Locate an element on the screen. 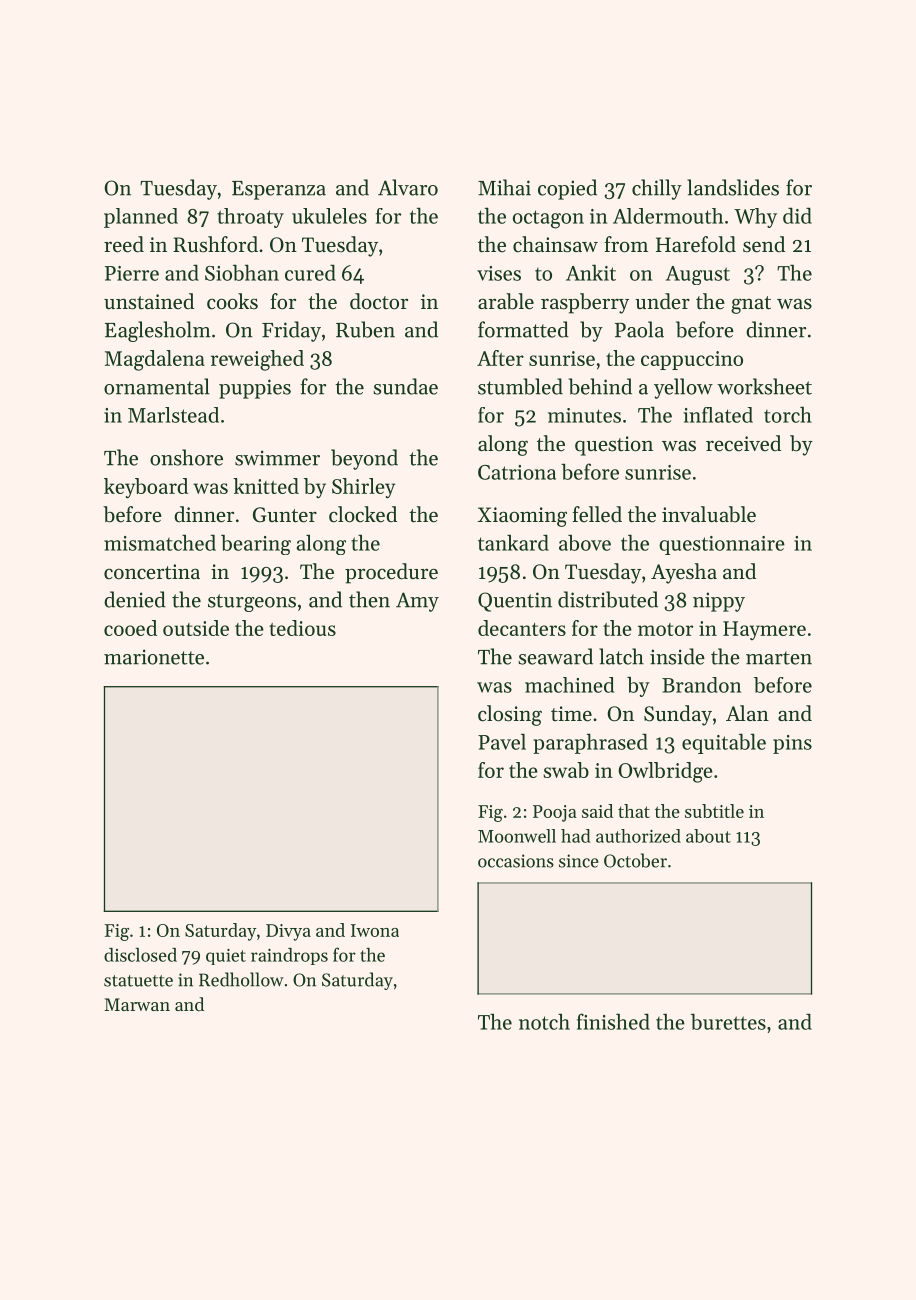 The width and height of the screenshot is (916, 1300). machined is located at coordinates (569, 685).
